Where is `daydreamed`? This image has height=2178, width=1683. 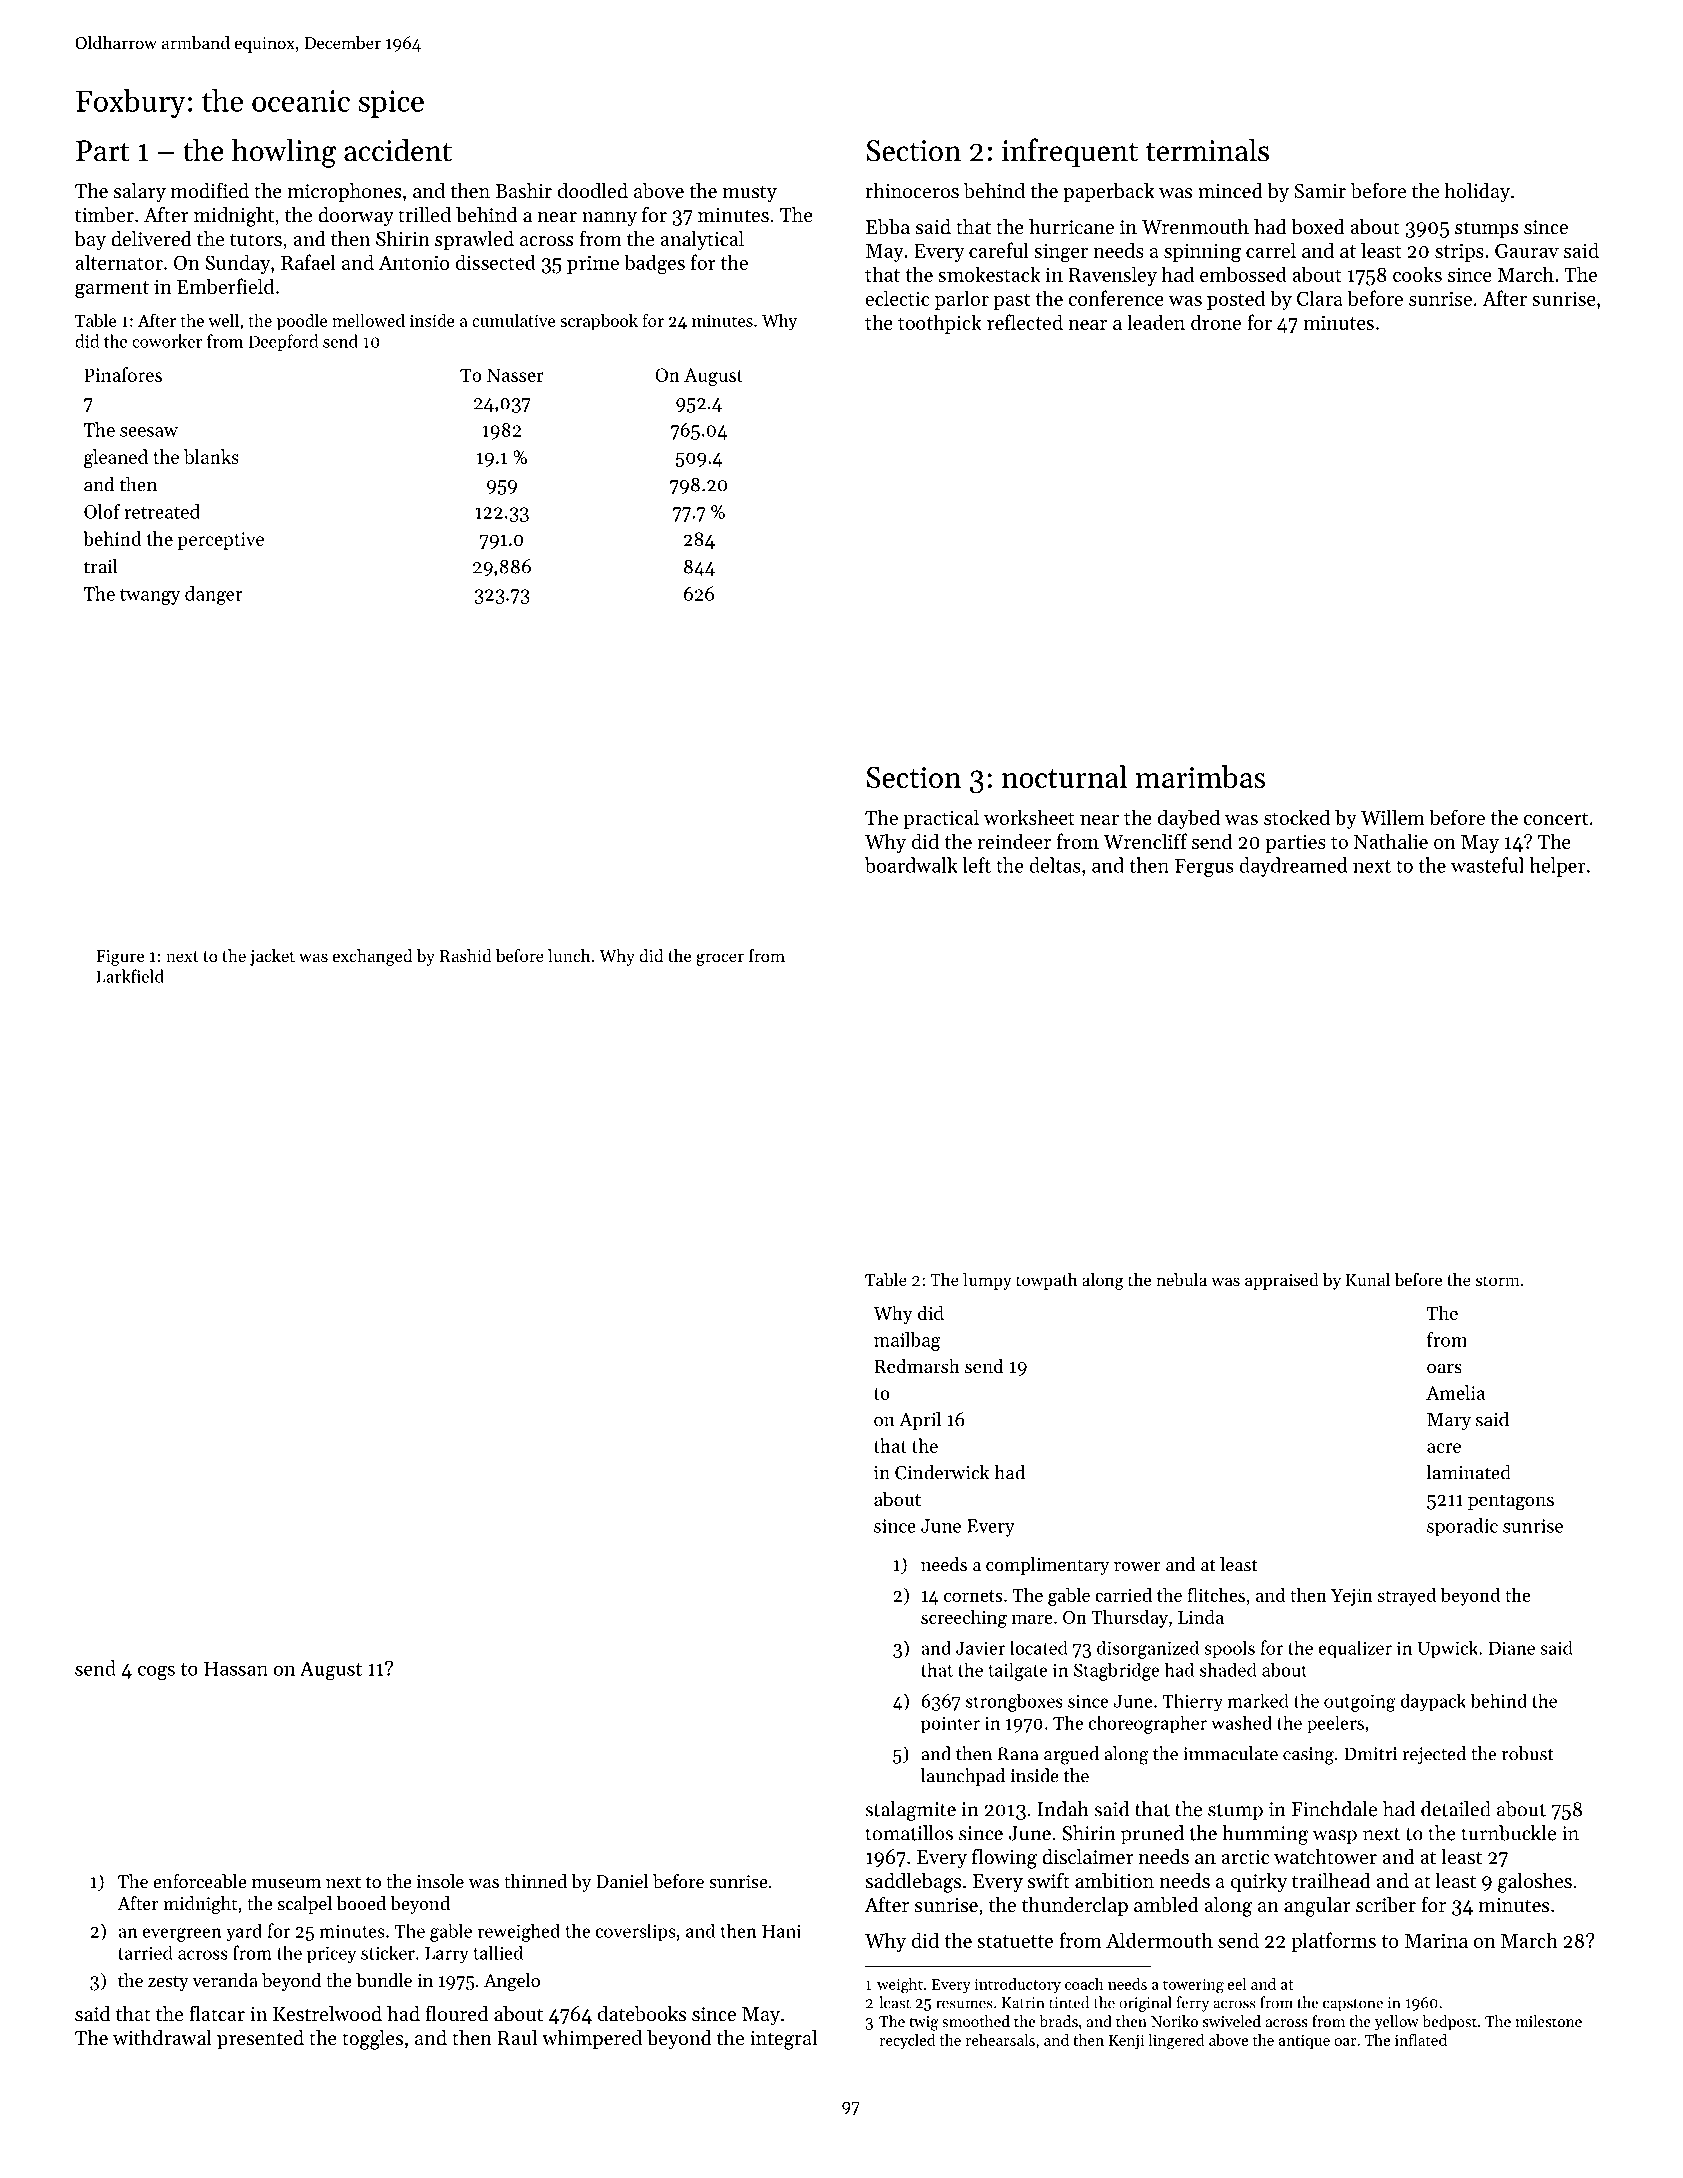
daydreamed is located at coordinates (1293, 867).
